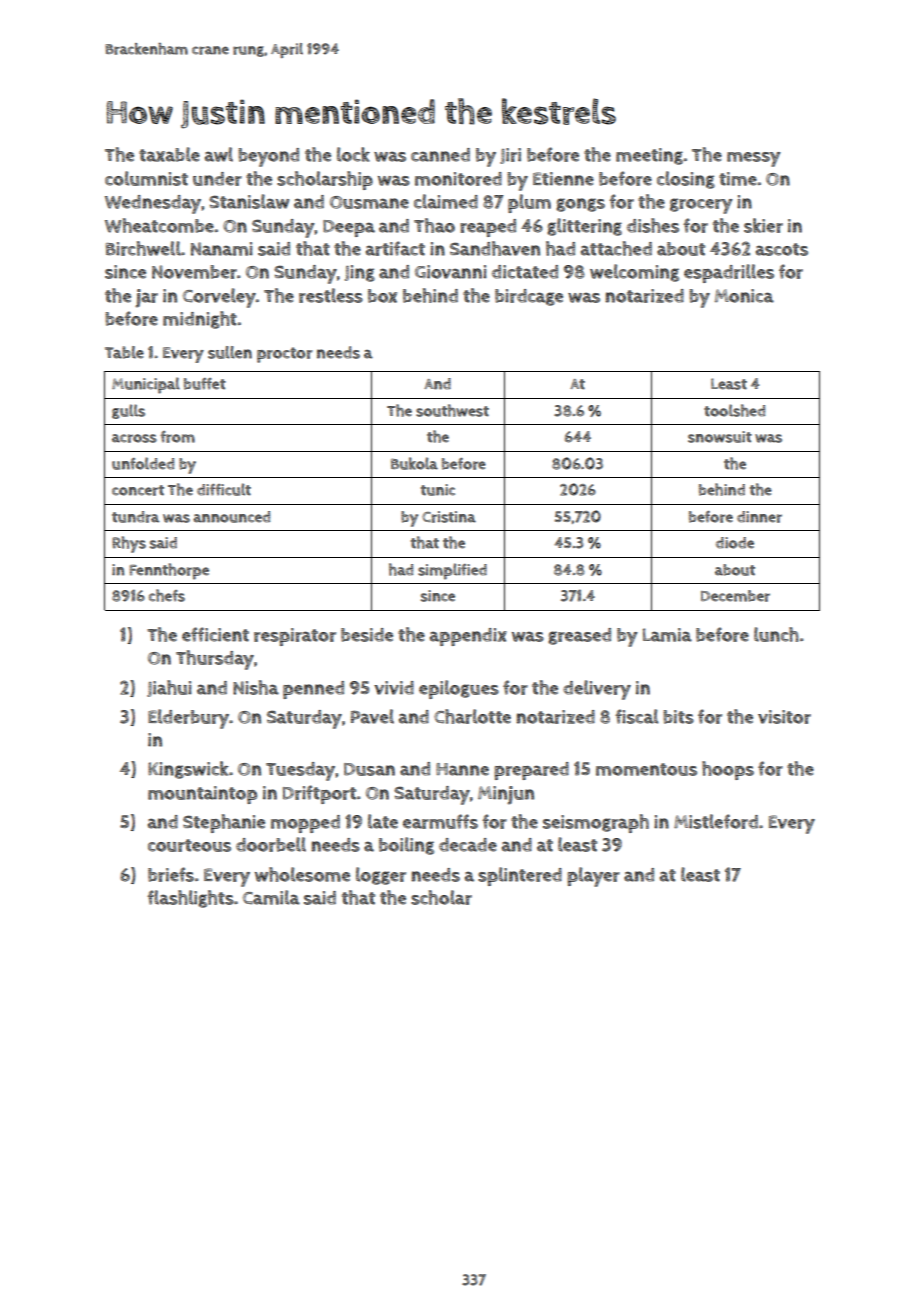 The image size is (924, 1314). I want to click on buffet, so click(205, 384).
